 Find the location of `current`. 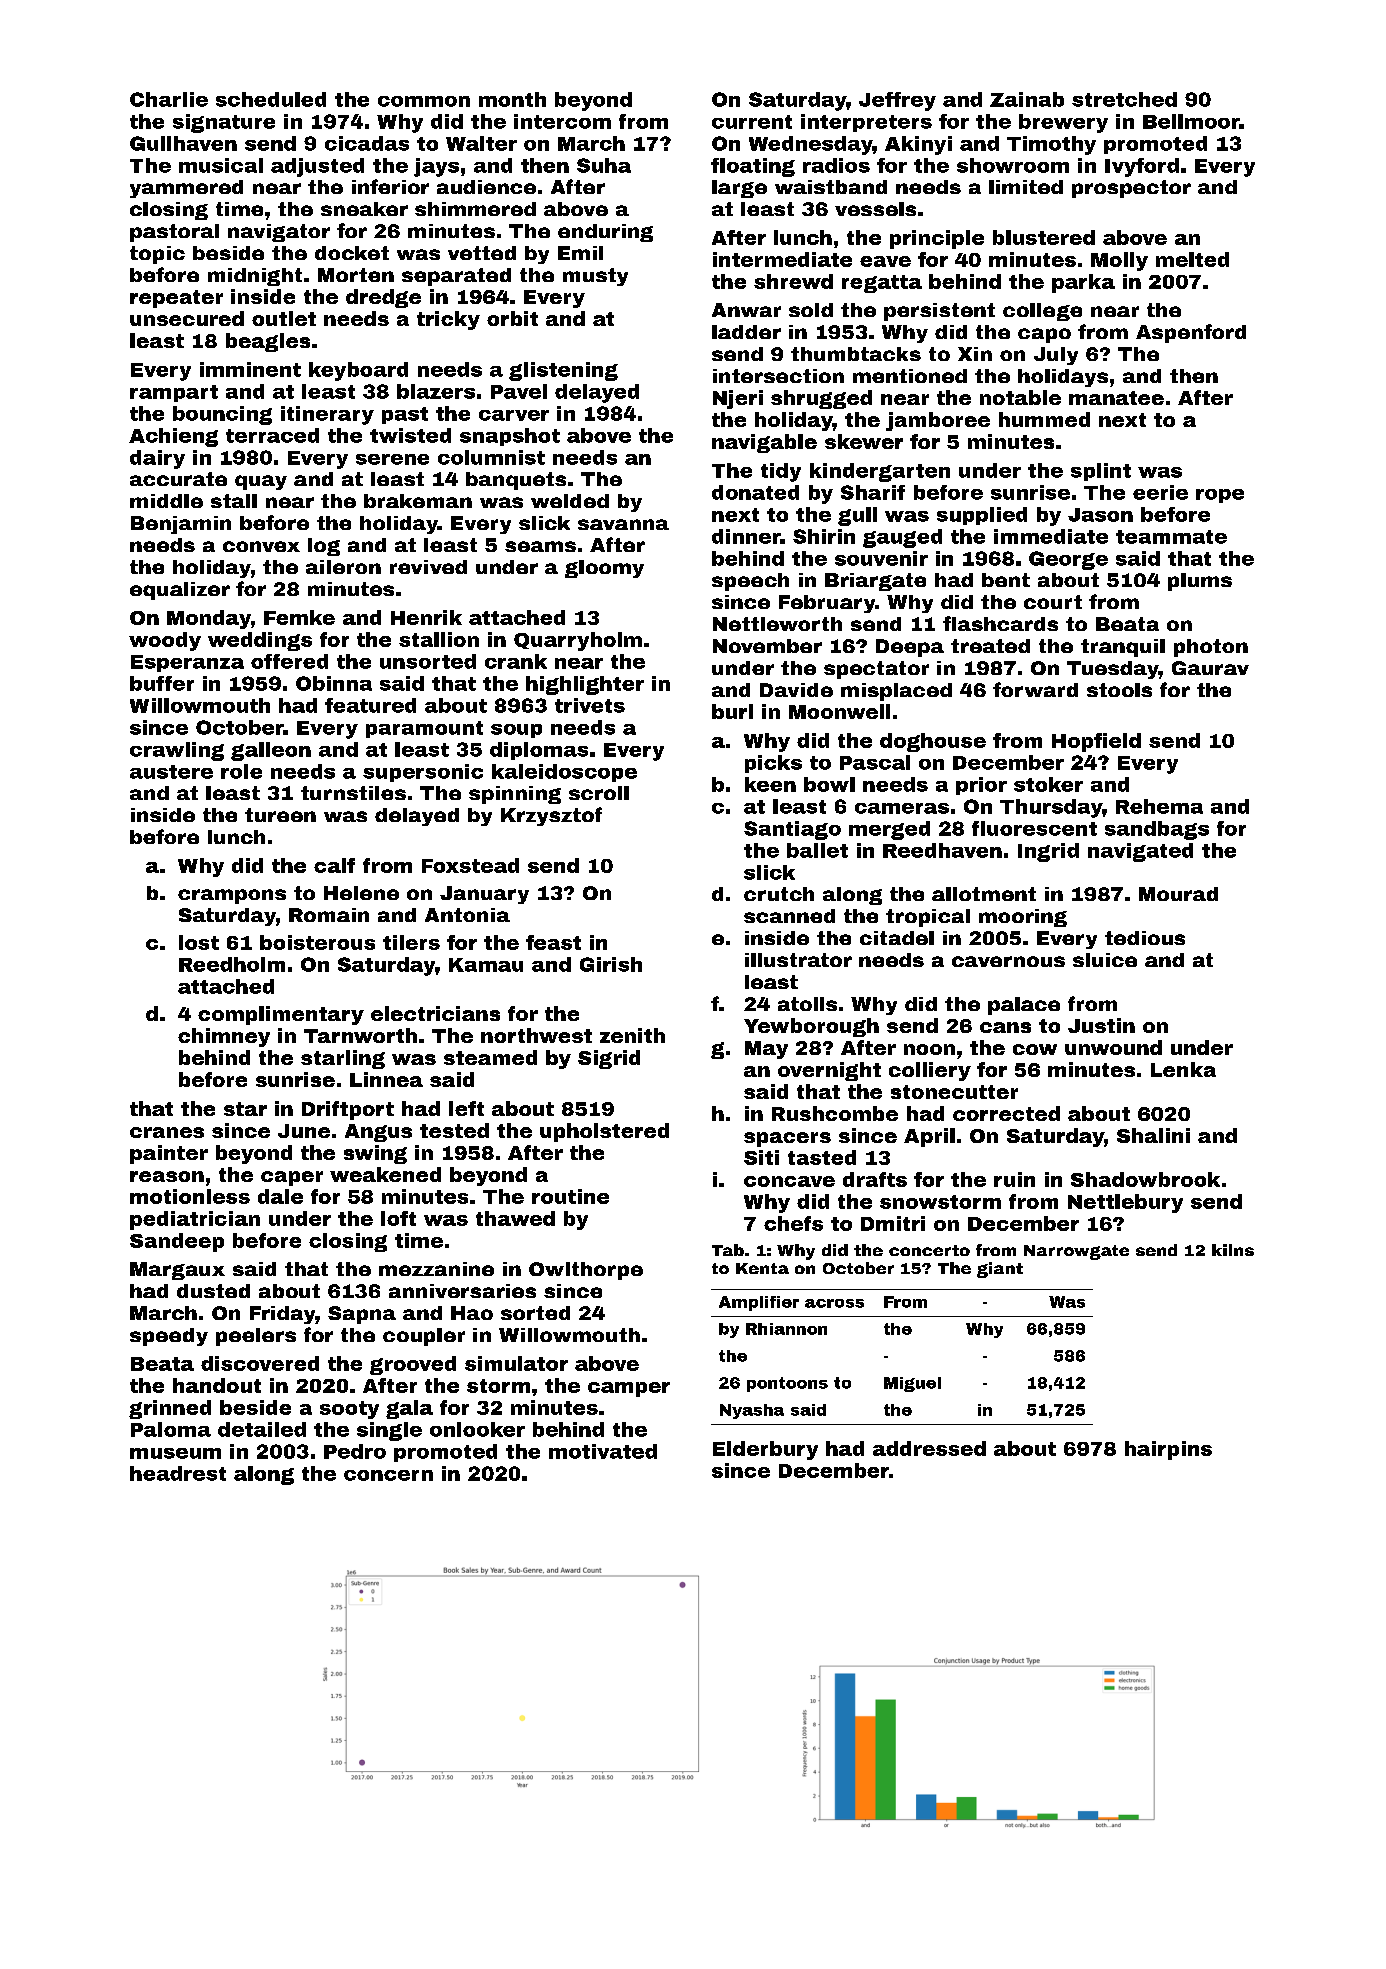

current is located at coordinates (752, 122).
